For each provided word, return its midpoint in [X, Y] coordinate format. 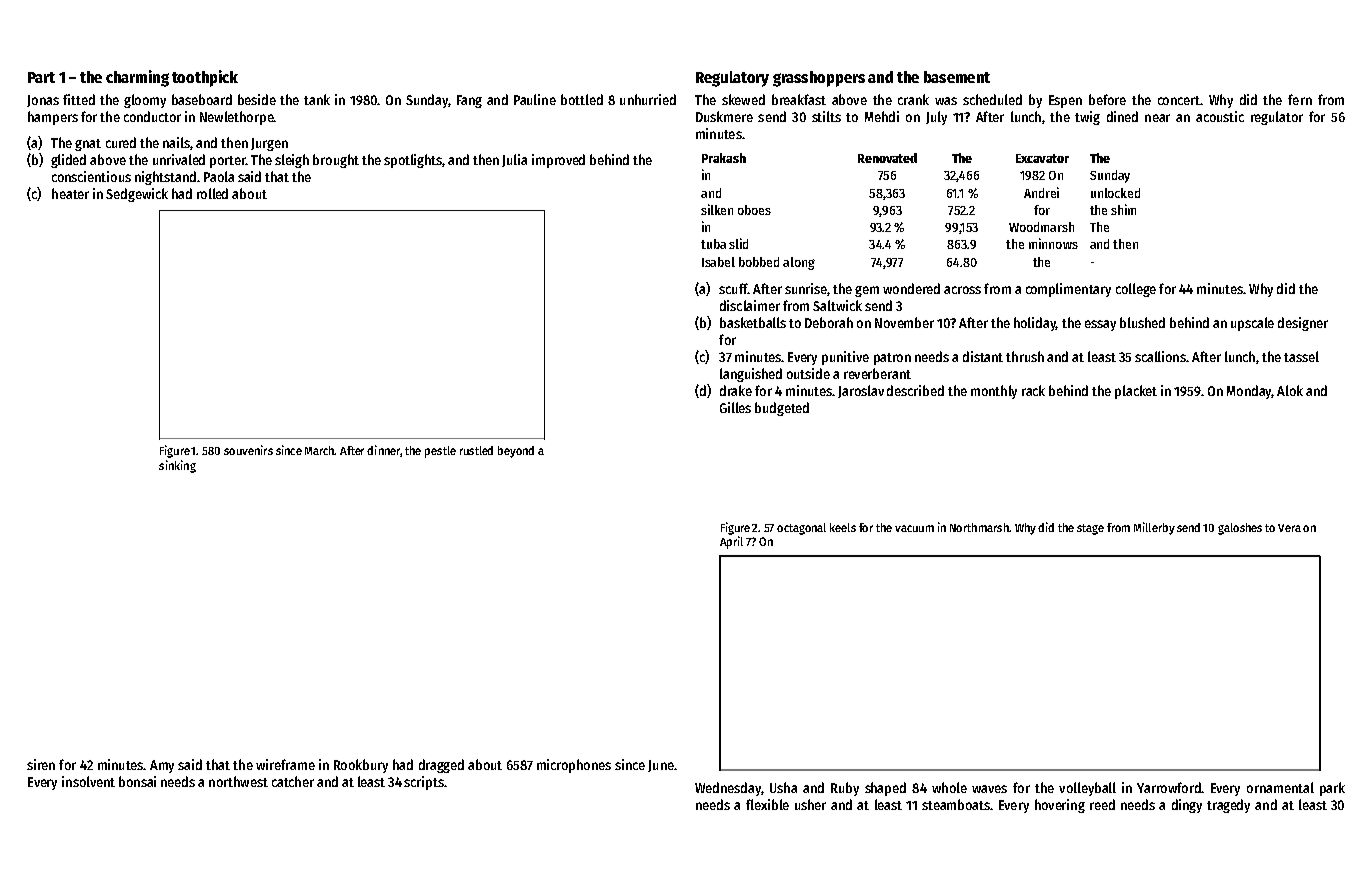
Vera [1289, 528]
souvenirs [248, 450]
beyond [516, 452]
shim [1123, 209]
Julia [514, 160]
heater [70, 193]
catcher [293, 781]
